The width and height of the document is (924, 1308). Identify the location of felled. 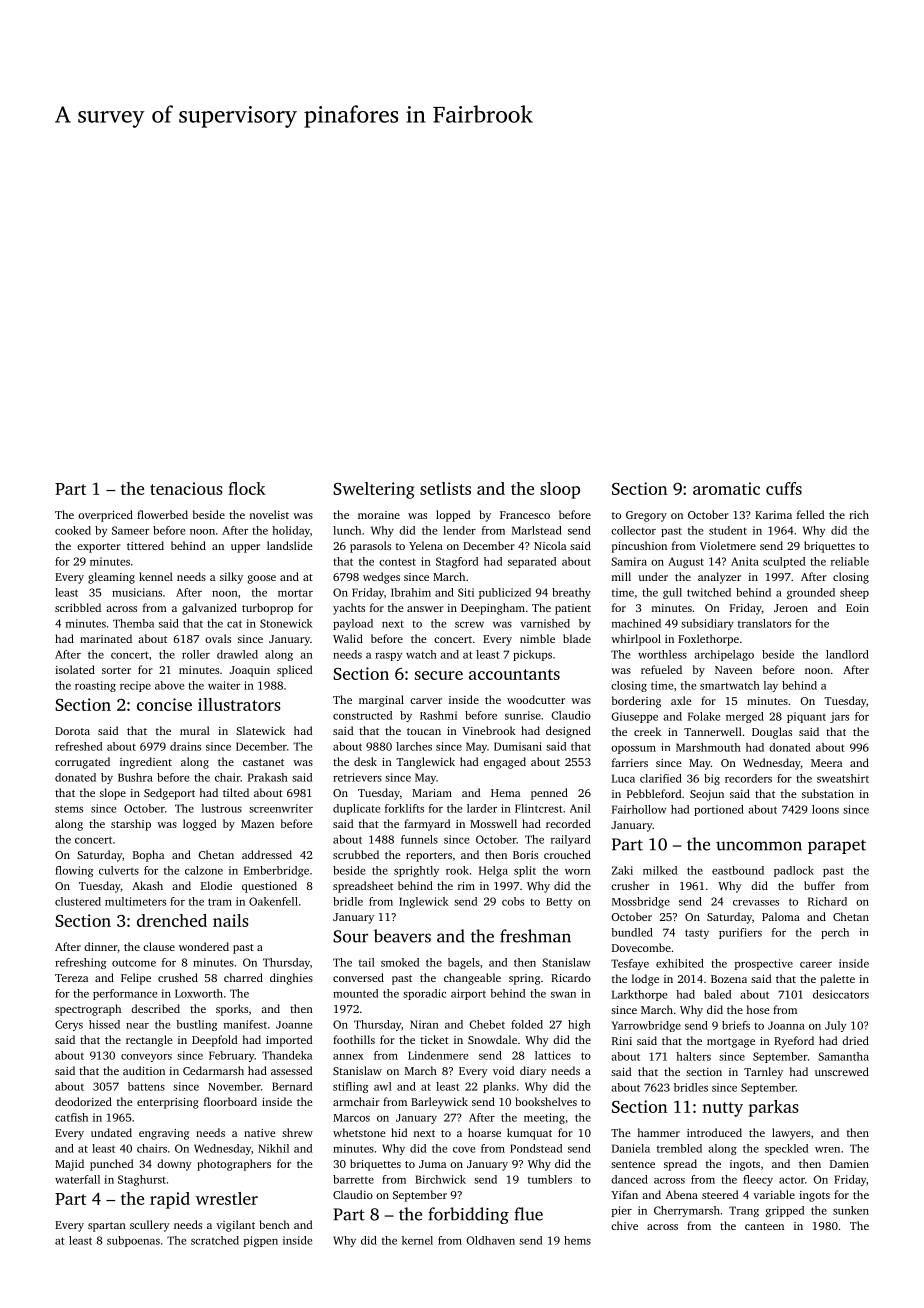
(810, 514).
